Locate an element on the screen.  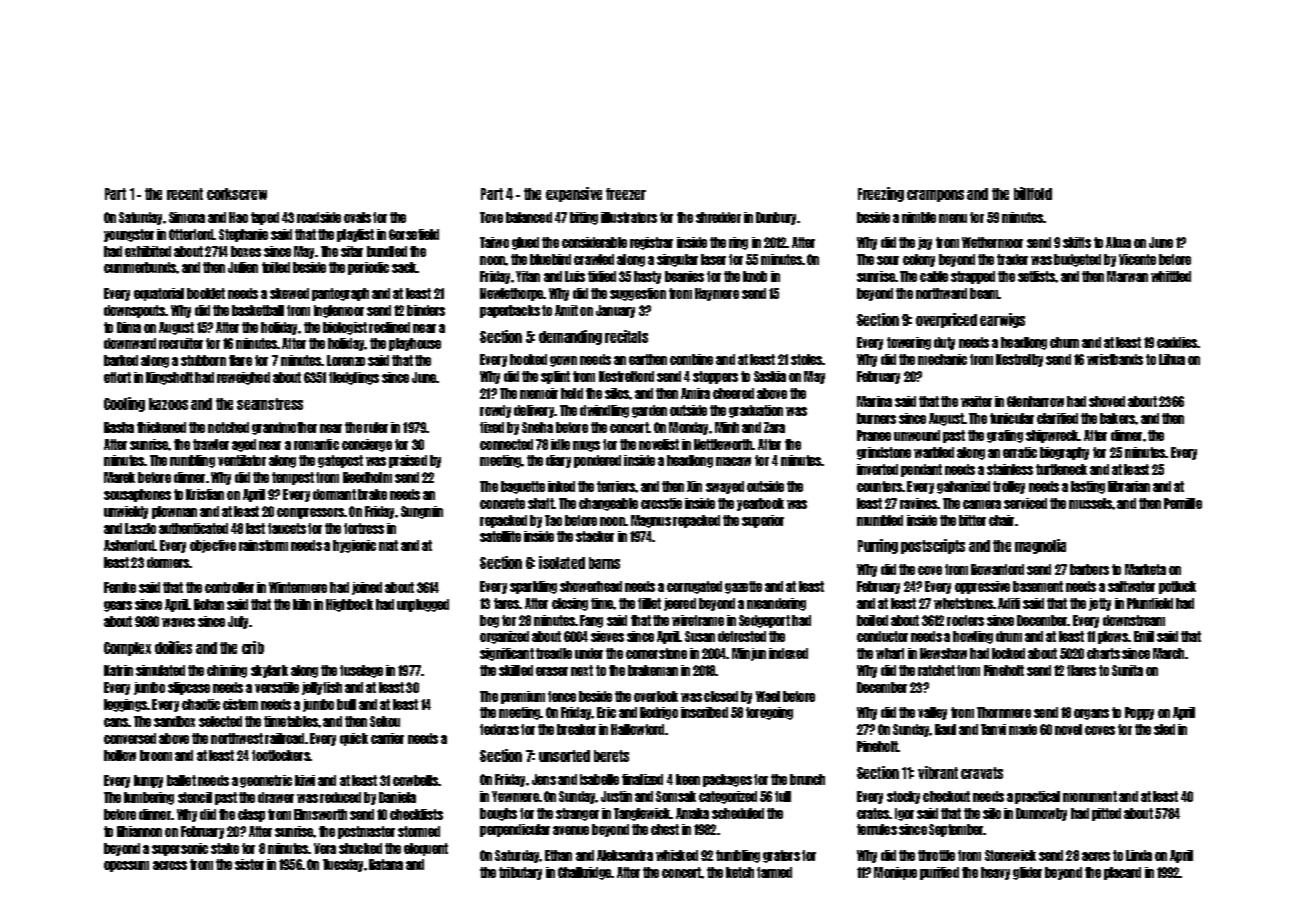
Chalkridge is located at coordinates (584, 873).
